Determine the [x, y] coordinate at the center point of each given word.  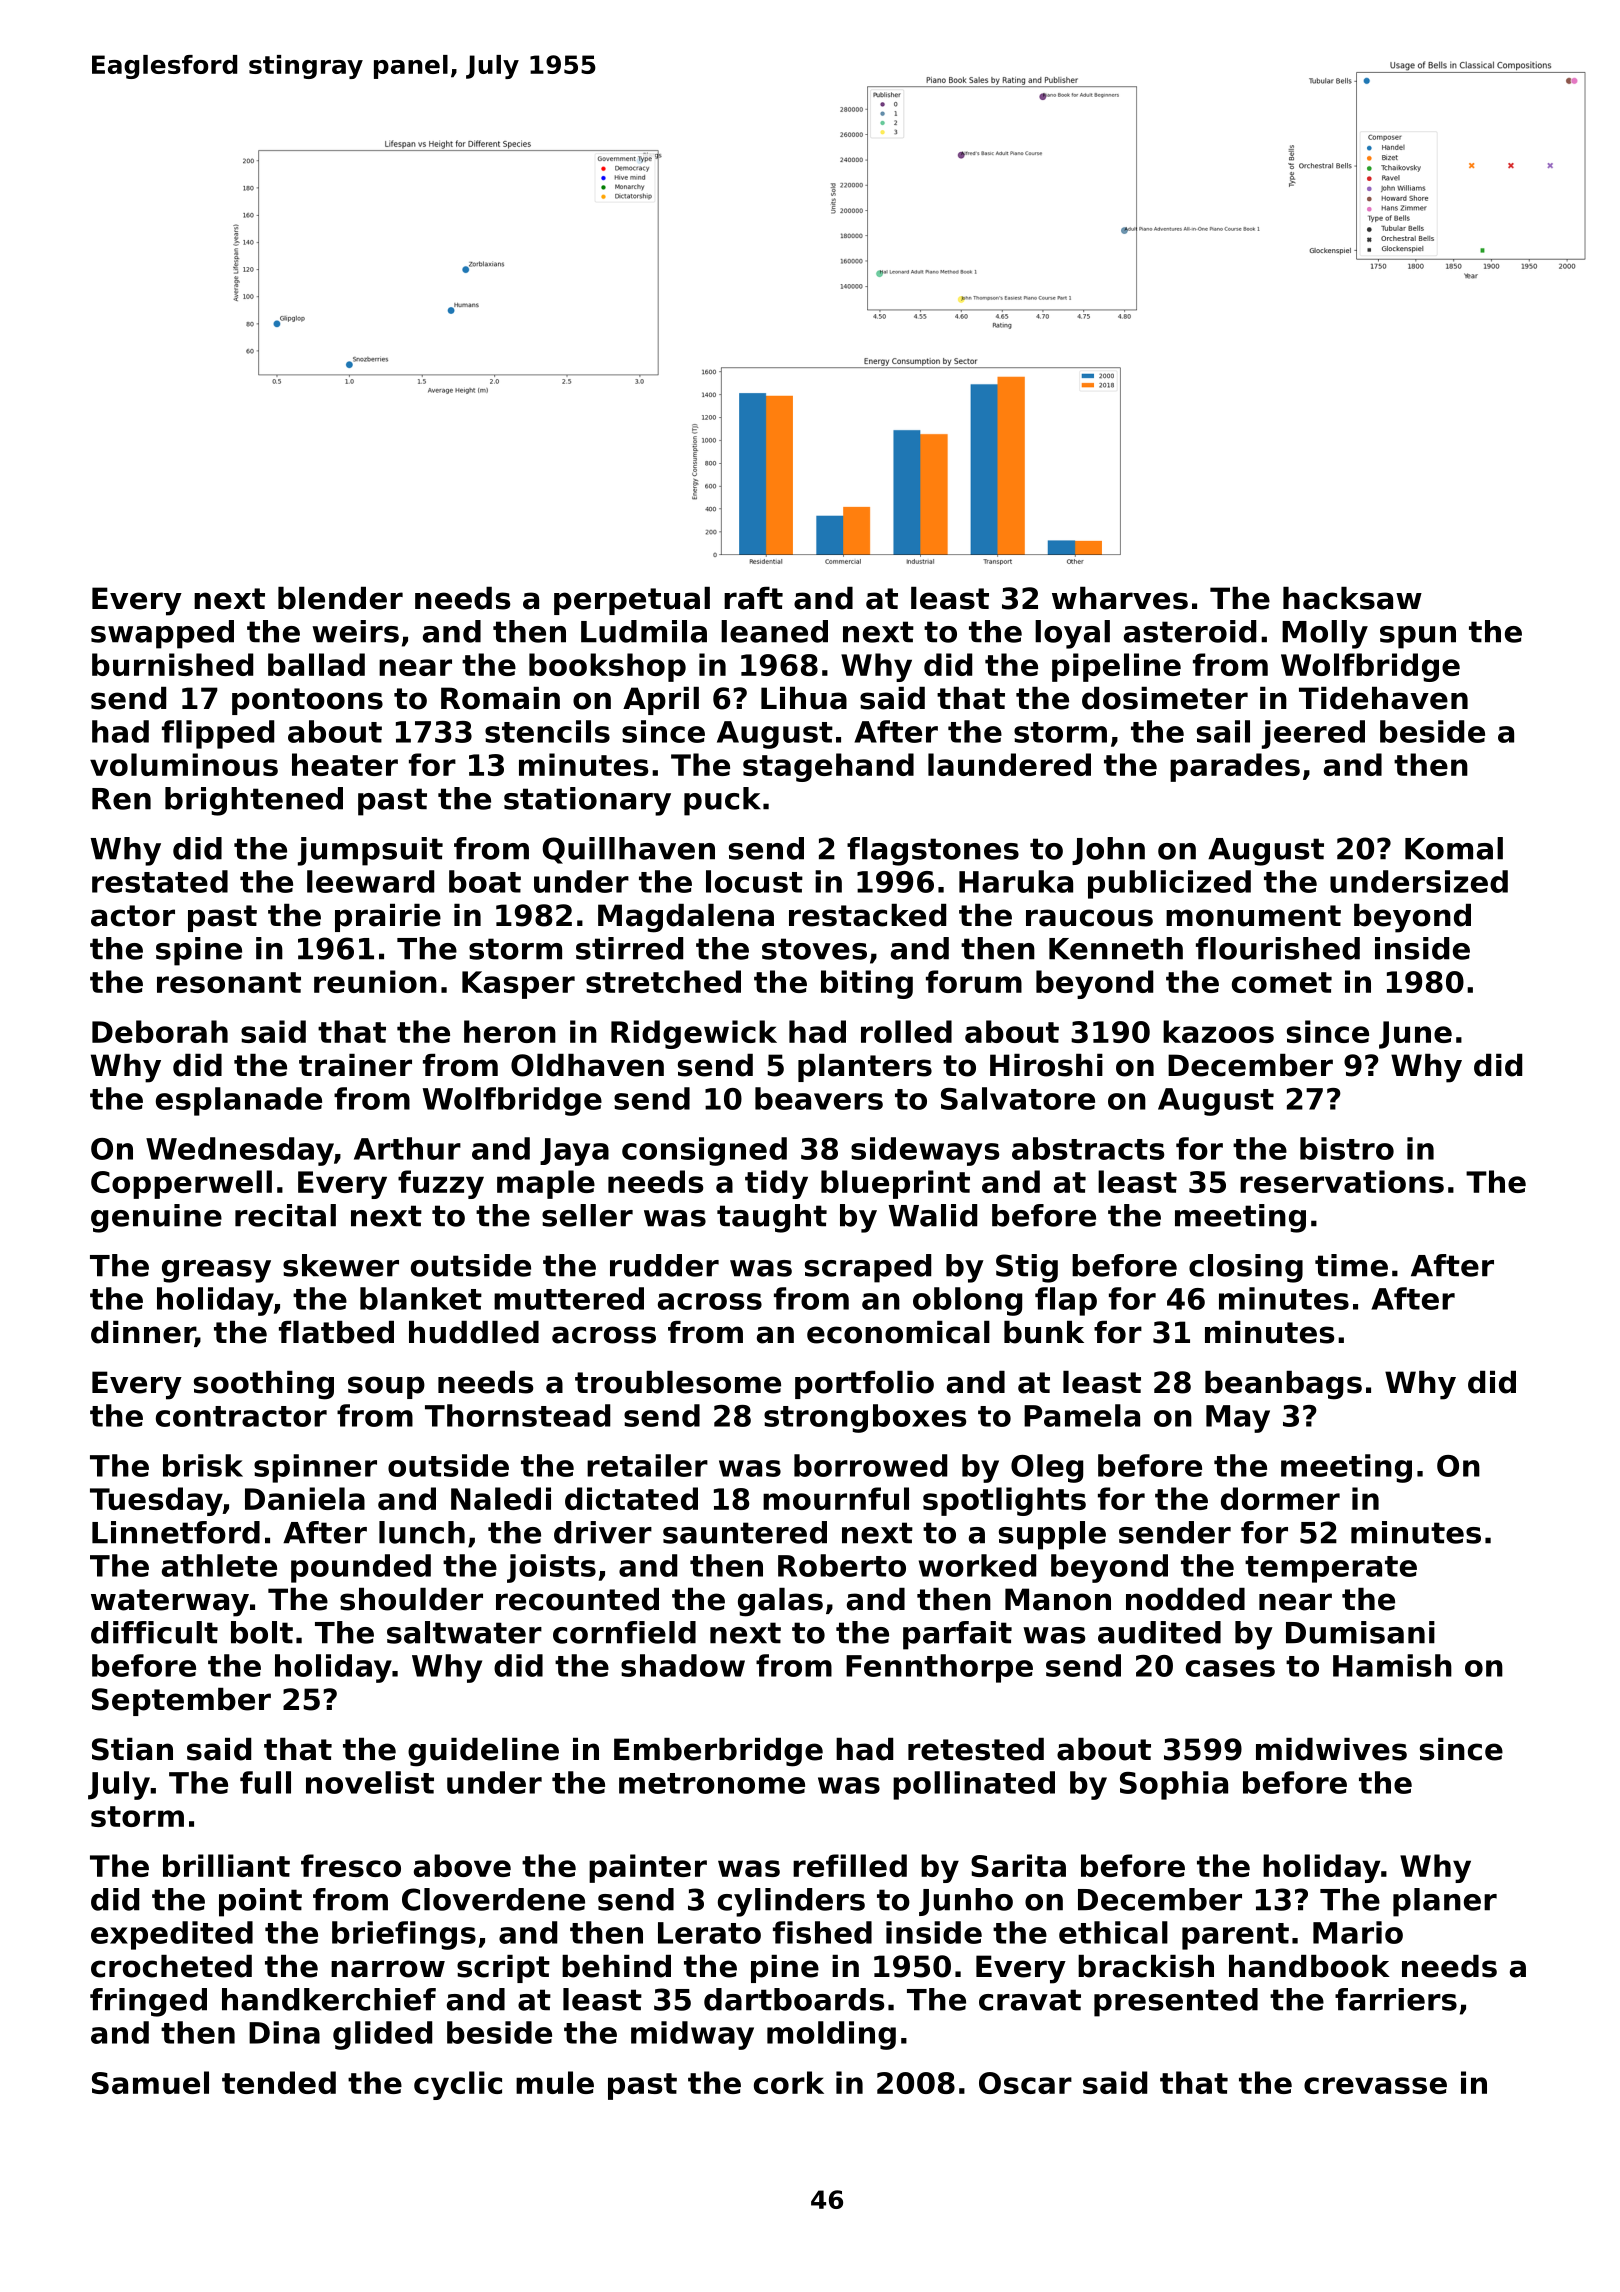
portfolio [864, 1385]
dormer [1280, 1498]
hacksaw [1352, 598]
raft [753, 598]
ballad [316, 664]
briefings [404, 1935]
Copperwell [181, 1184]
